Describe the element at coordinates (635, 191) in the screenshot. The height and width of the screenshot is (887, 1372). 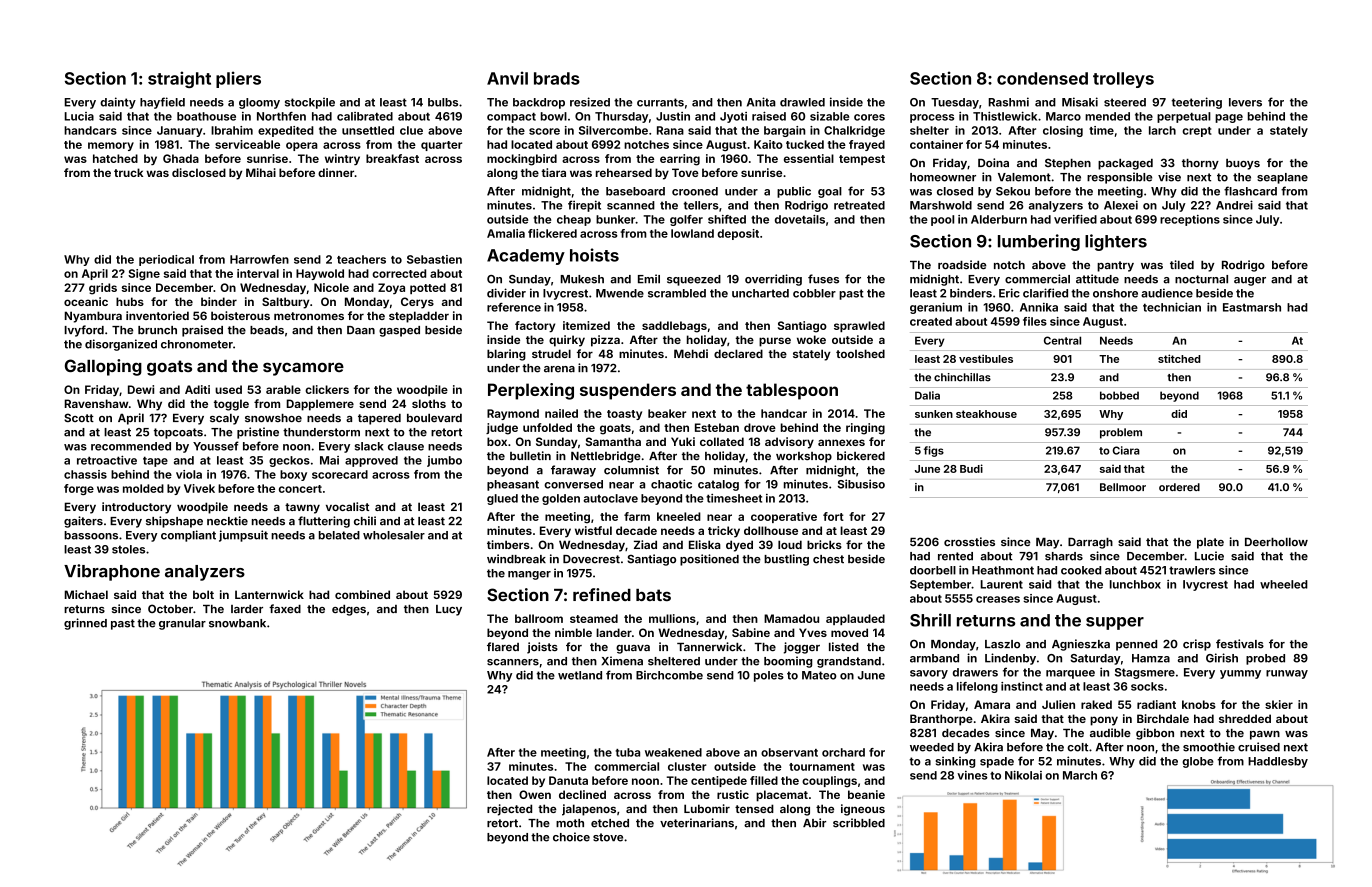
I see `baseboard` at that location.
